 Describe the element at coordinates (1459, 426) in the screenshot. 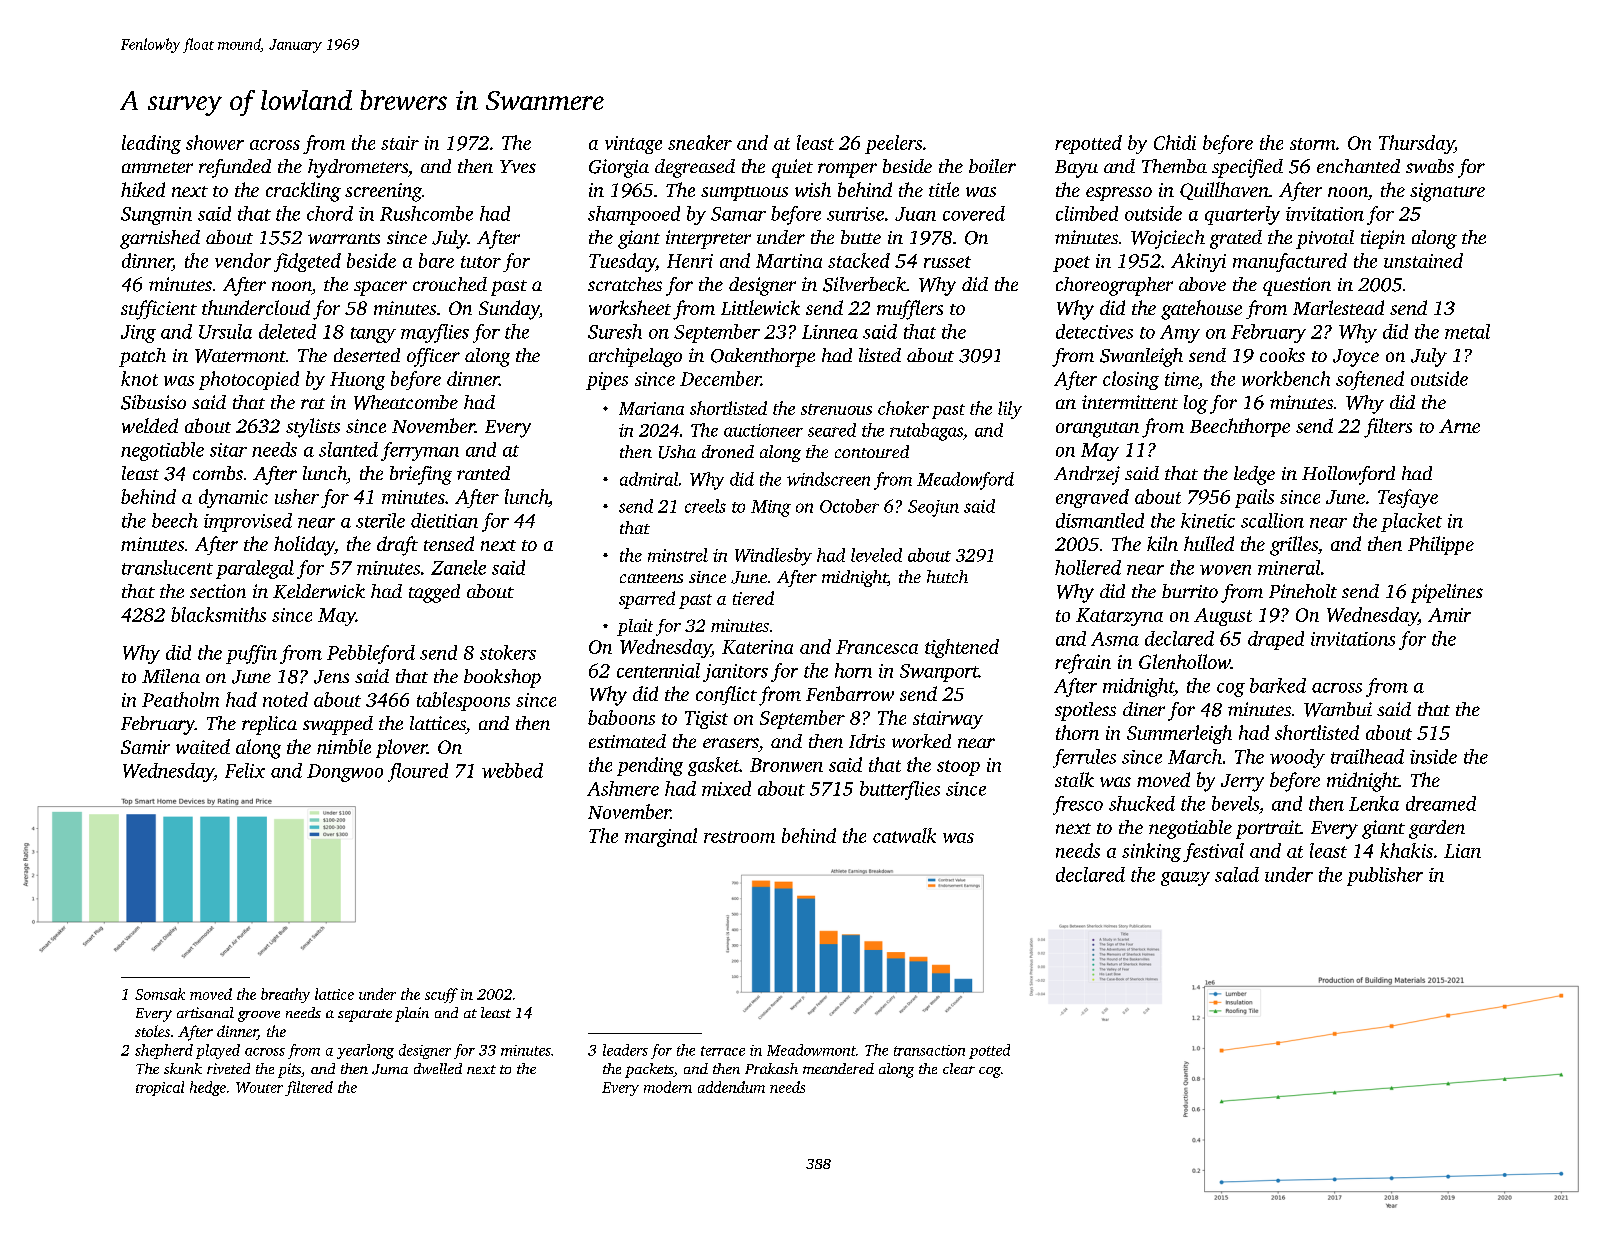

I see `Arne` at that location.
